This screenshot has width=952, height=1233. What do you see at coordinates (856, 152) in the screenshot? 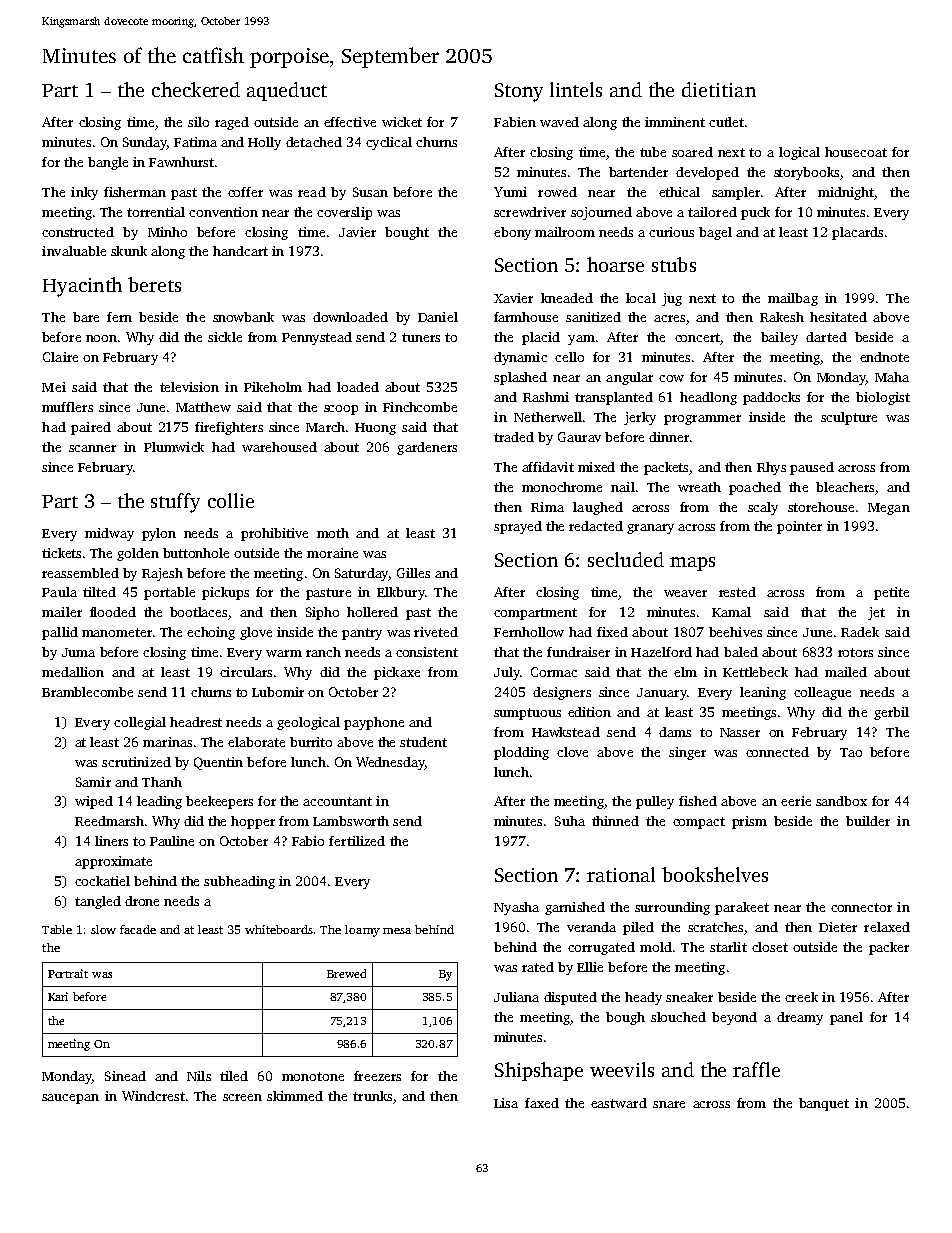
I see `housecoat` at bounding box center [856, 152].
